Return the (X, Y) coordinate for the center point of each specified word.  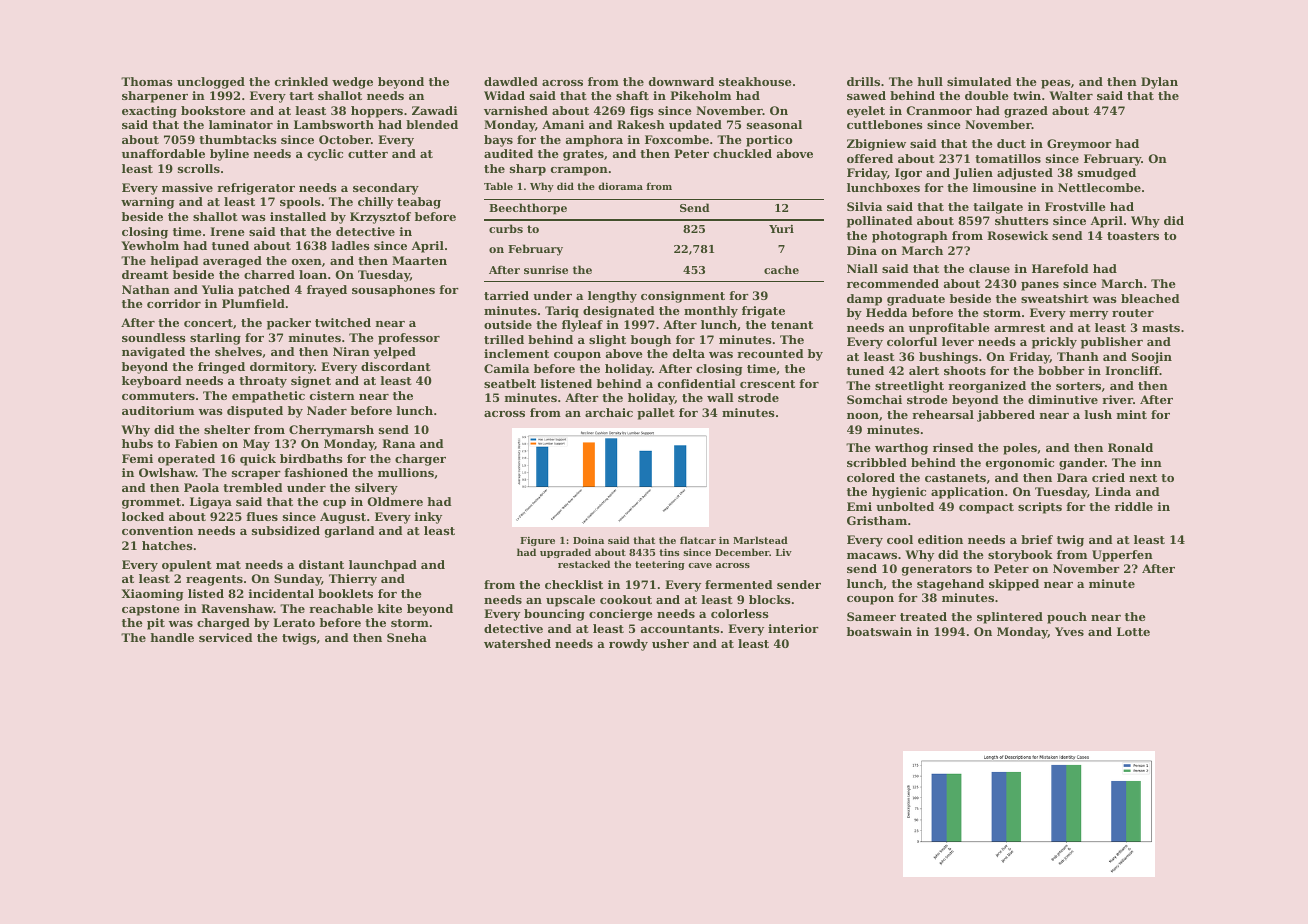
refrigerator (256, 189)
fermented (739, 584)
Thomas (147, 81)
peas (1056, 84)
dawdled (511, 81)
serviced (226, 637)
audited (508, 153)
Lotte (1133, 631)
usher (670, 643)
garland (350, 532)
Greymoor (1079, 145)
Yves (1069, 631)
